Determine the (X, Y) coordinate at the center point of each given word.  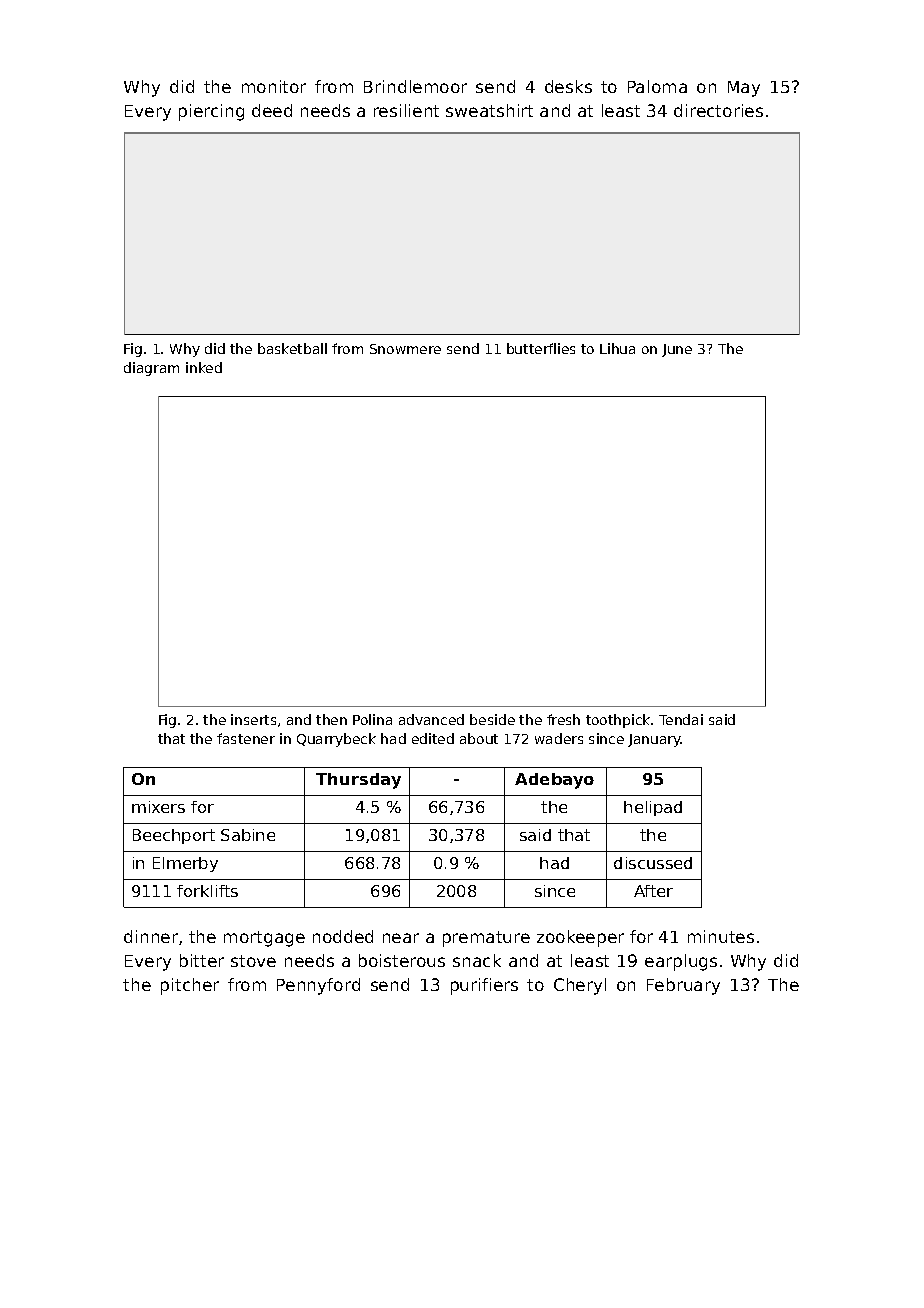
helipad (653, 808)
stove (253, 961)
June (677, 350)
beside (492, 719)
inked (204, 367)
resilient (406, 110)
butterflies (541, 348)
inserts (253, 719)
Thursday (358, 781)
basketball (292, 348)
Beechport (174, 836)
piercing (211, 112)
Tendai (681, 719)
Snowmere (405, 349)
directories (718, 110)
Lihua (617, 348)
